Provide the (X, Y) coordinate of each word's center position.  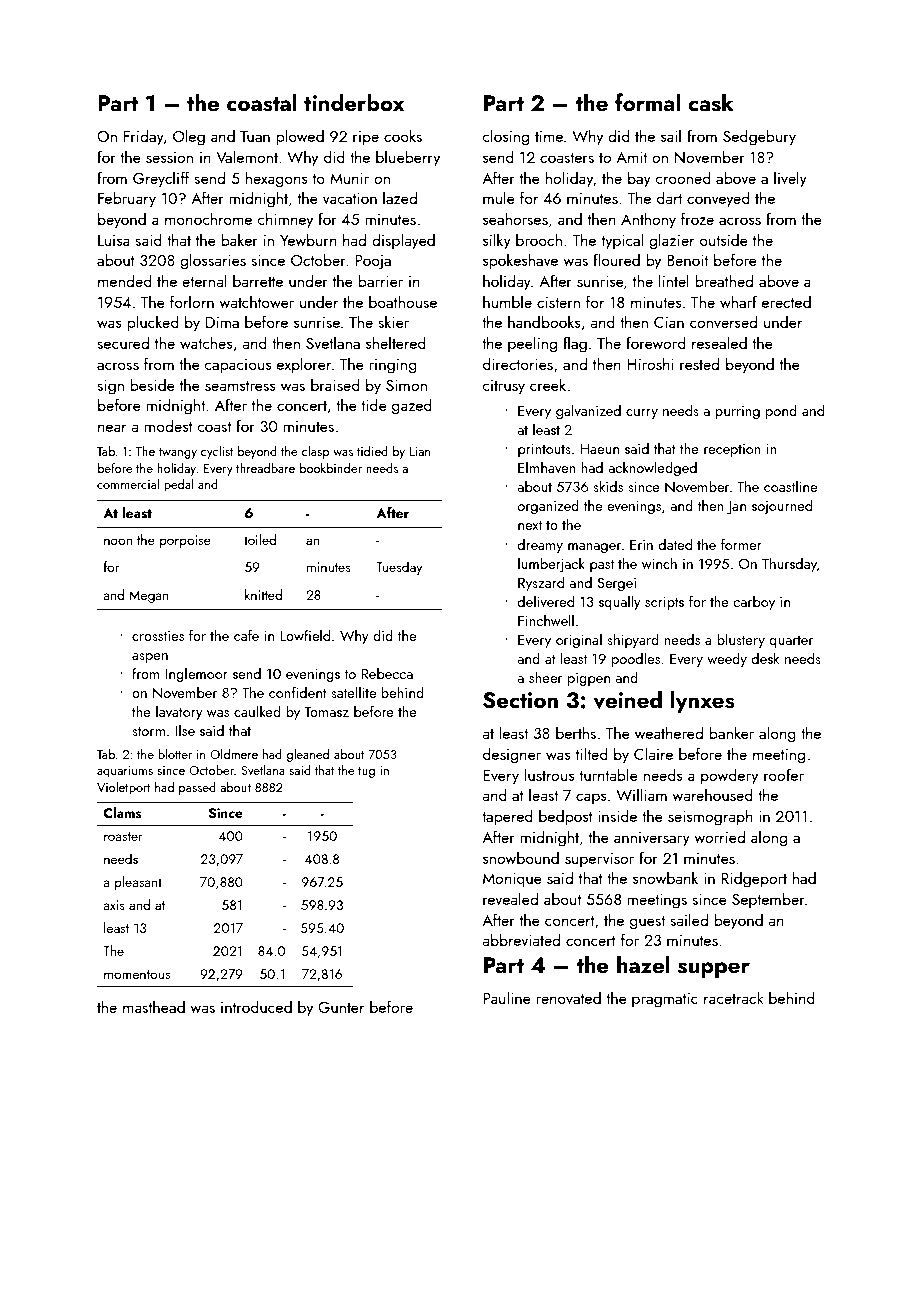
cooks (403, 135)
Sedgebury (759, 137)
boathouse (403, 301)
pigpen (589, 679)
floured (616, 259)
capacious (238, 366)
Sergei (616, 584)
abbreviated (521, 939)
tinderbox (354, 102)
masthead (154, 1006)
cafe (246, 635)
